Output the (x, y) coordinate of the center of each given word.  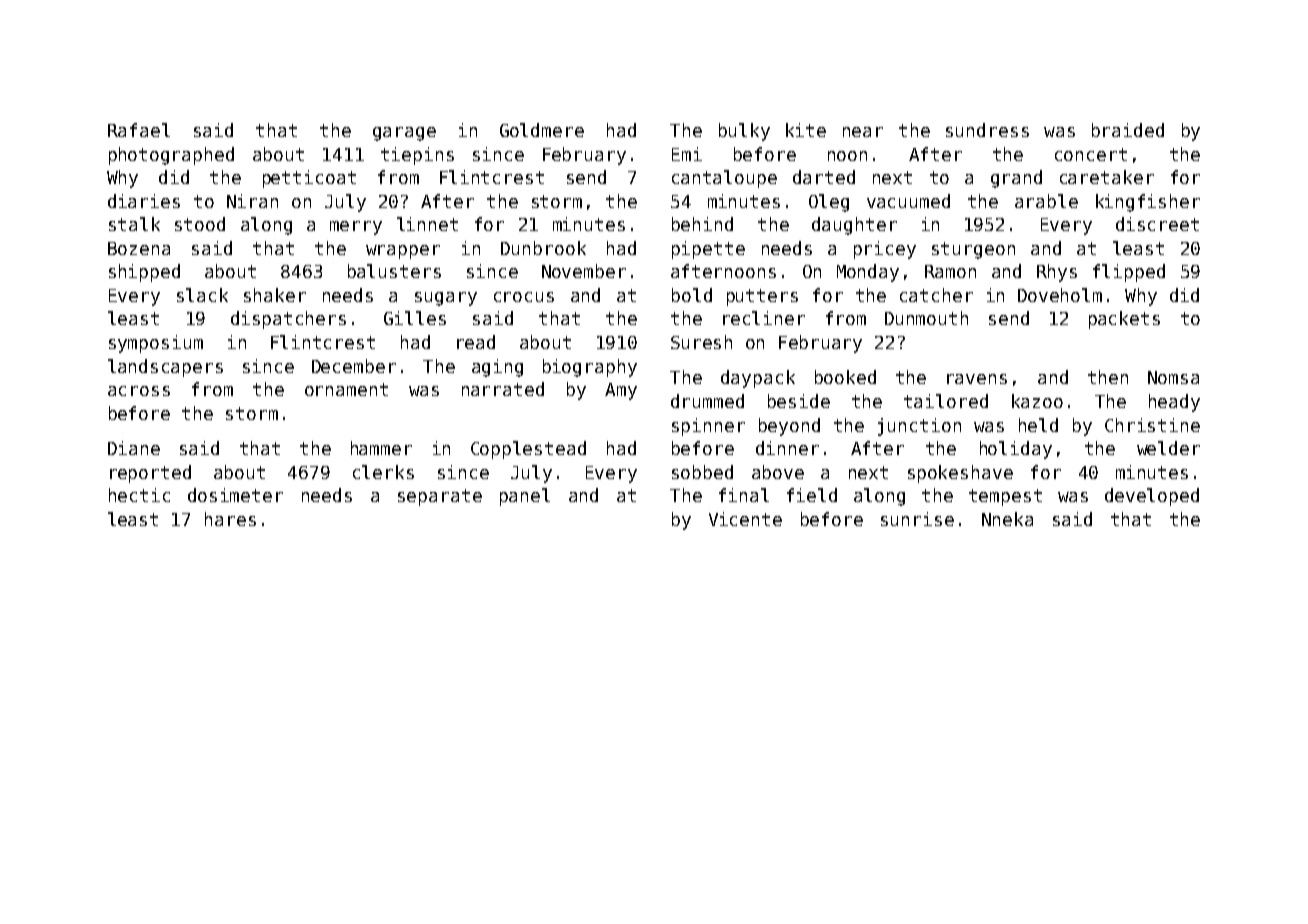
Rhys (1057, 273)
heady (1174, 403)
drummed (707, 401)
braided (1128, 130)
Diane (134, 448)
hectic (139, 495)
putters (762, 297)
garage (404, 134)
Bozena (139, 248)
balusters (394, 271)
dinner (787, 448)
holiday (1016, 450)
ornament (346, 389)
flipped (1129, 273)
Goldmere (542, 130)
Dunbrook (543, 248)
